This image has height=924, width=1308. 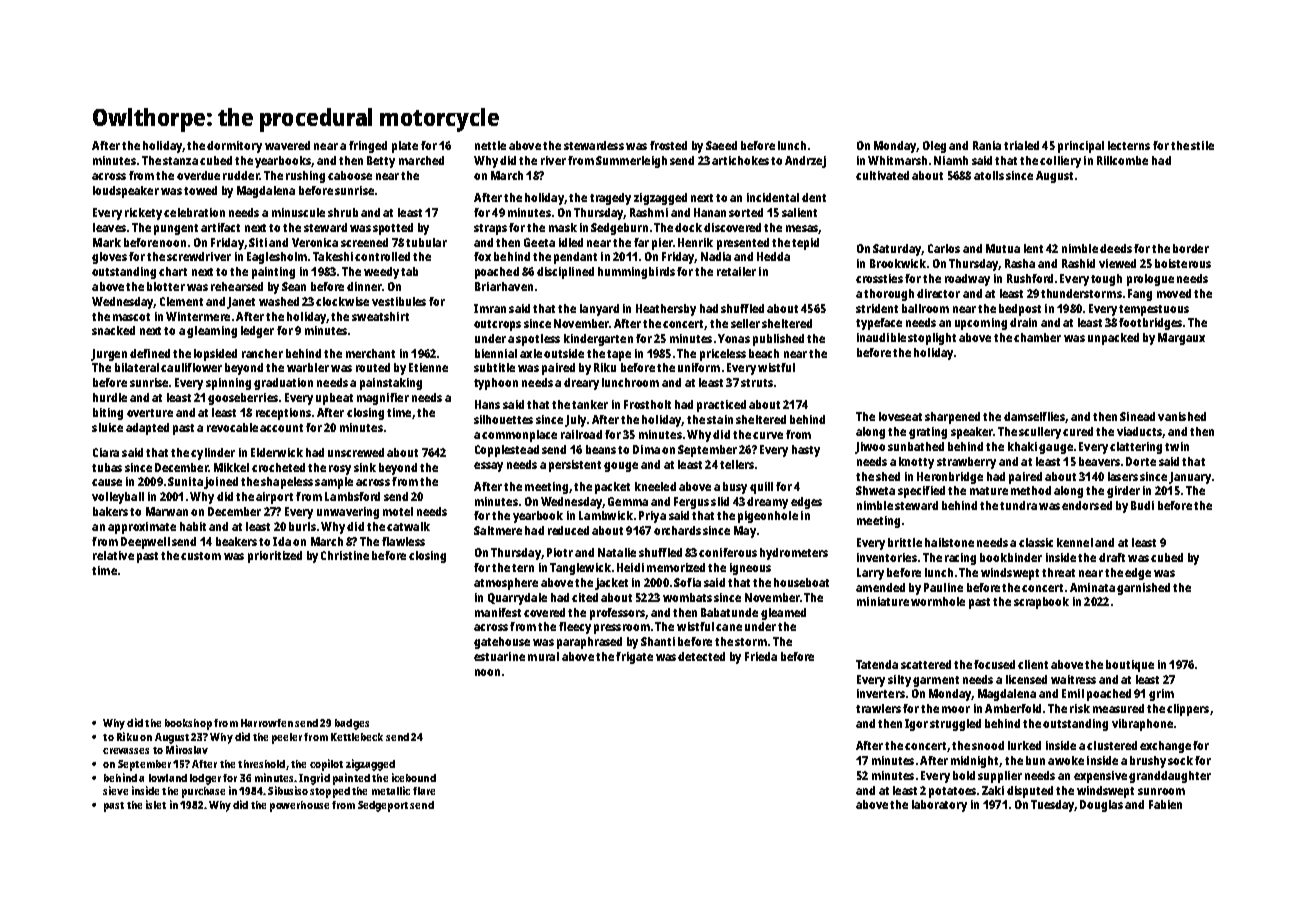 I want to click on straps, so click(x=490, y=229).
